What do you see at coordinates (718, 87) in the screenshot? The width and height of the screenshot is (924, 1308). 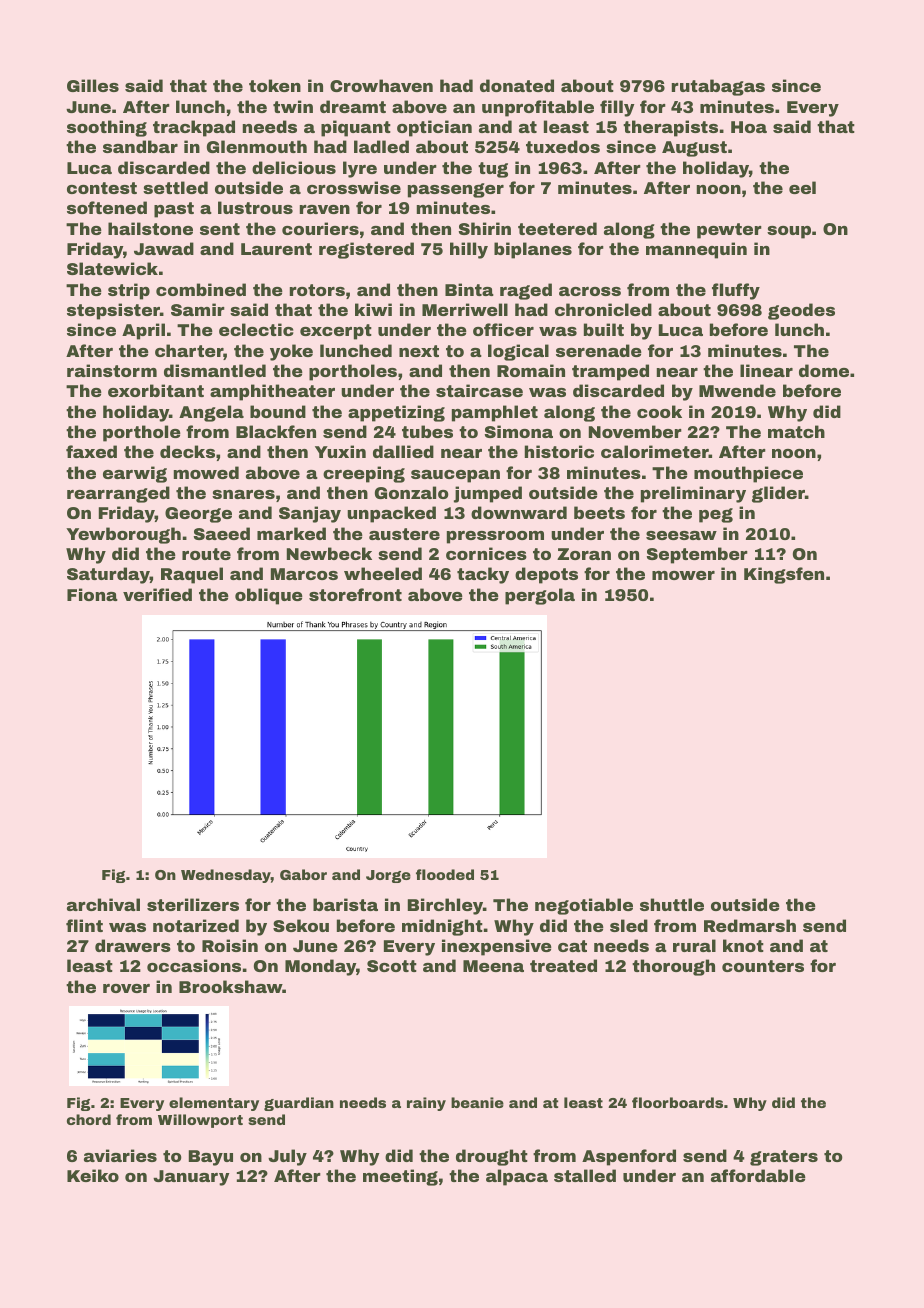 I see `rutabagas` at bounding box center [718, 87].
